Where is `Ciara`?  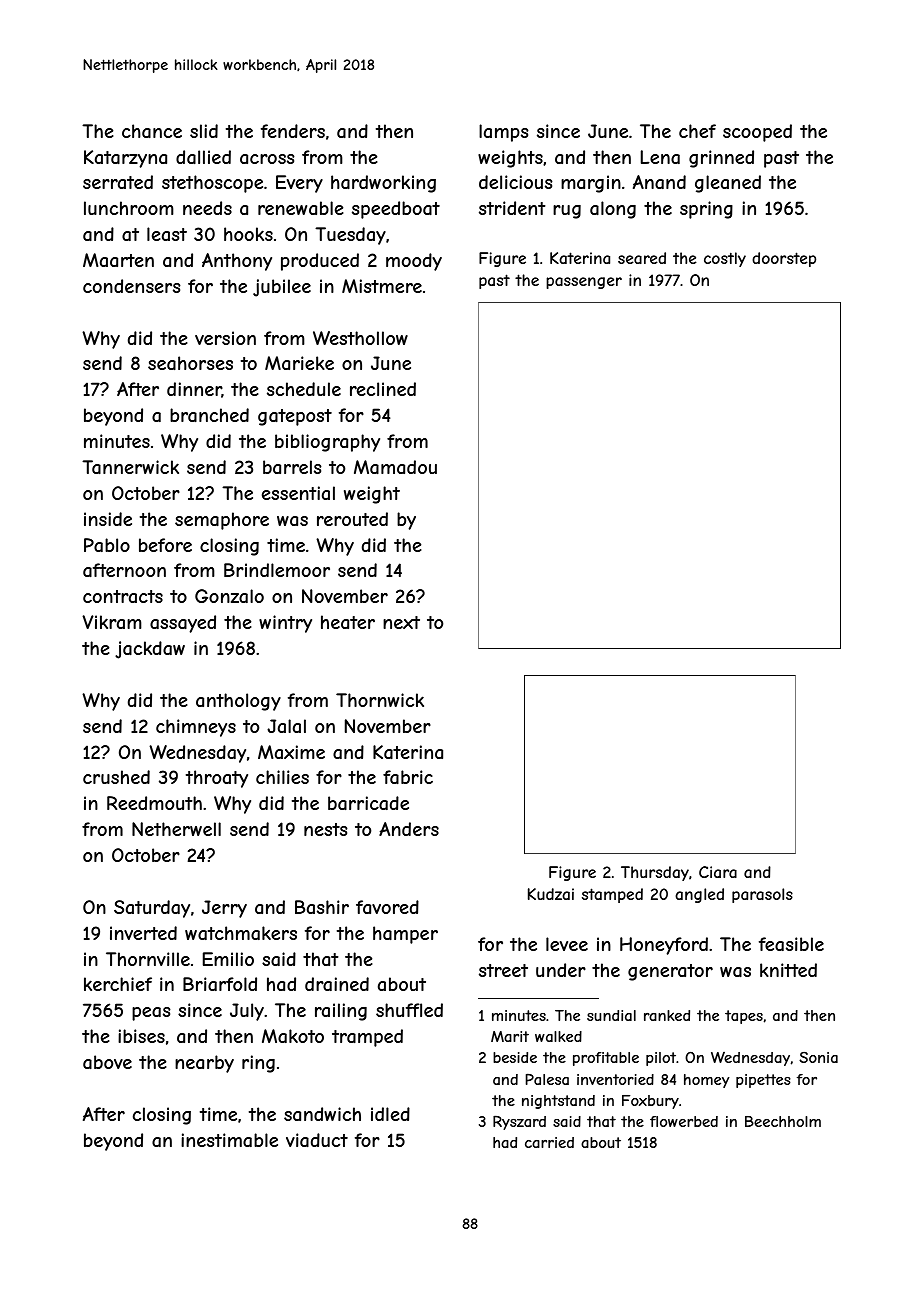 Ciara is located at coordinates (718, 872).
